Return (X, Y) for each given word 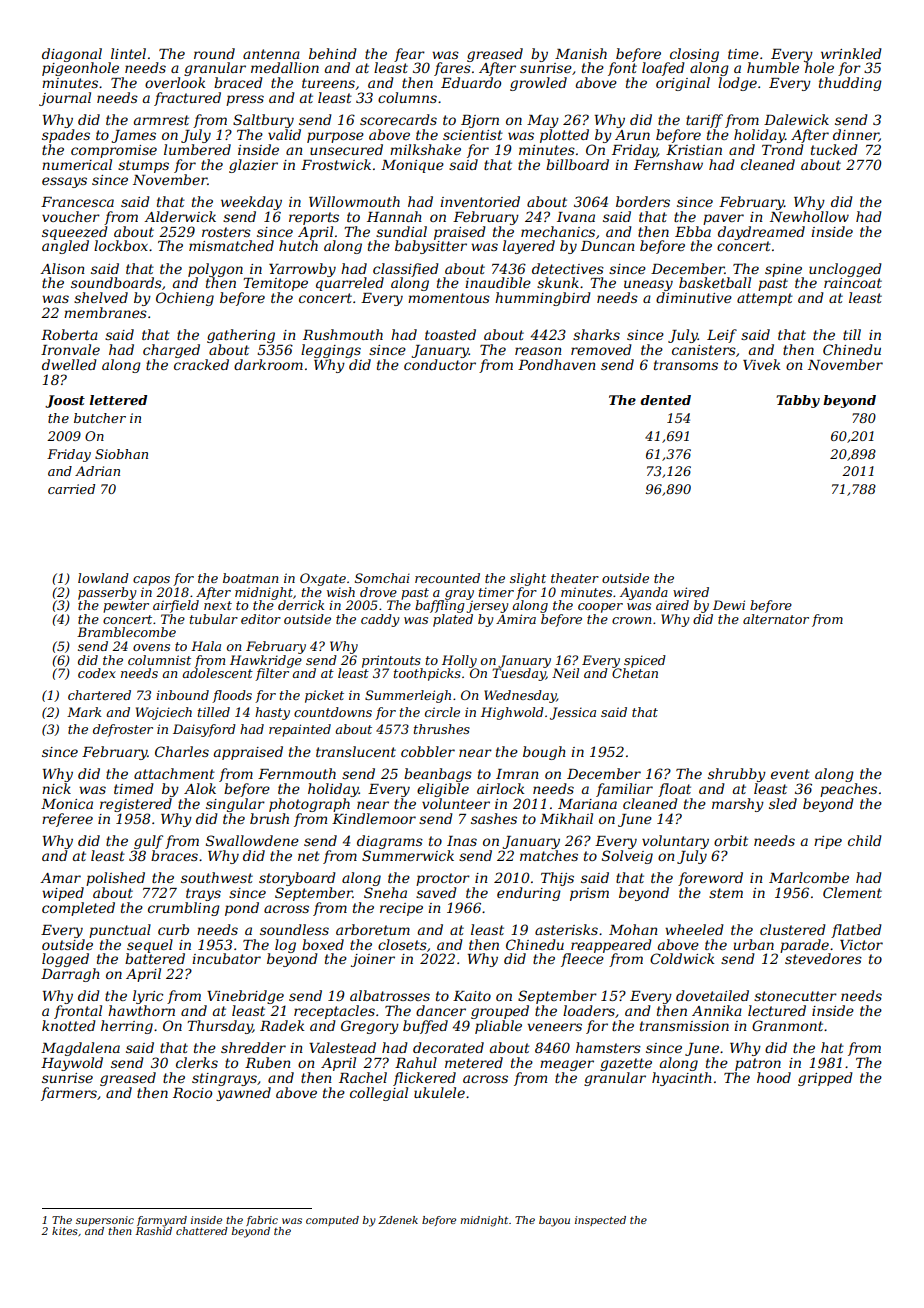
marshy (738, 805)
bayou (554, 1221)
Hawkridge (266, 661)
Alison (62, 268)
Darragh (70, 975)
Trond (783, 149)
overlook (175, 82)
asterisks (566, 929)
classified (406, 270)
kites (65, 1231)
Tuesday (519, 674)
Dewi (729, 605)
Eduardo (471, 82)
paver (723, 219)
